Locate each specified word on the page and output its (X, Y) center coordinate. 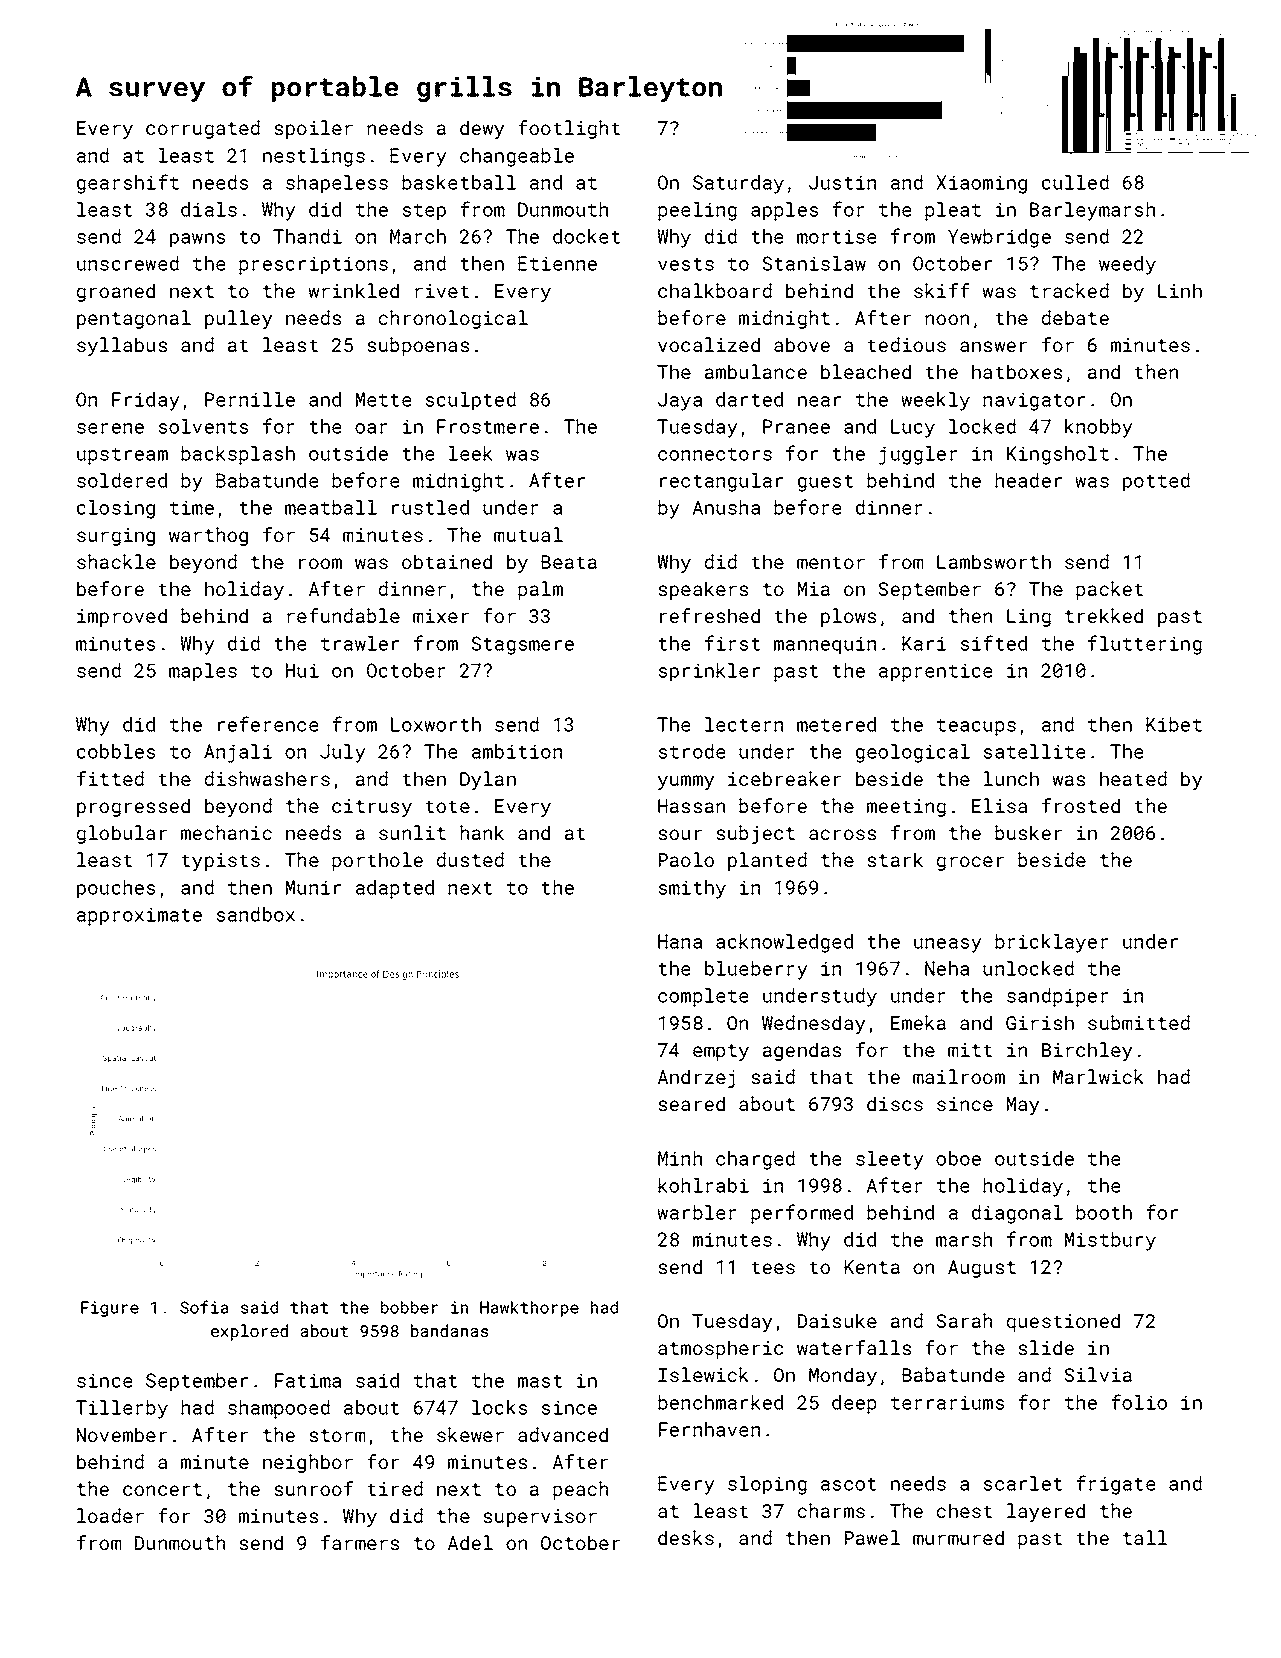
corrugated (203, 129)
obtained (447, 561)
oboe (958, 1158)
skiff (942, 290)
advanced (563, 1434)
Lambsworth (994, 561)
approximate (139, 916)
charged (755, 1160)
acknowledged (784, 943)
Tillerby (122, 1409)
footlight (569, 129)
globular (122, 834)
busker (1028, 832)
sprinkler (709, 672)
